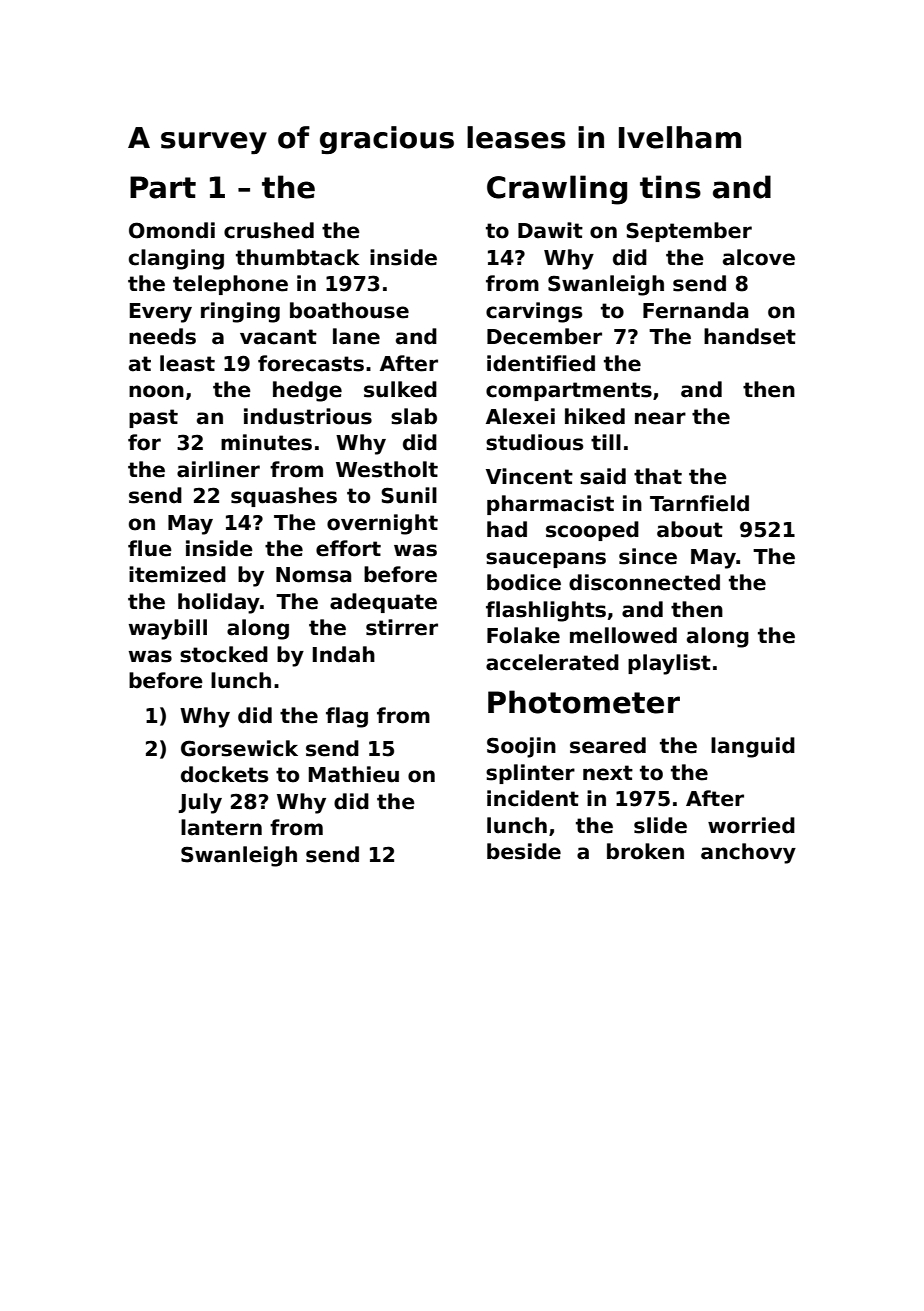 The height and width of the screenshot is (1311, 924). What do you see at coordinates (557, 190) in the screenshot?
I see `Crawling` at bounding box center [557, 190].
